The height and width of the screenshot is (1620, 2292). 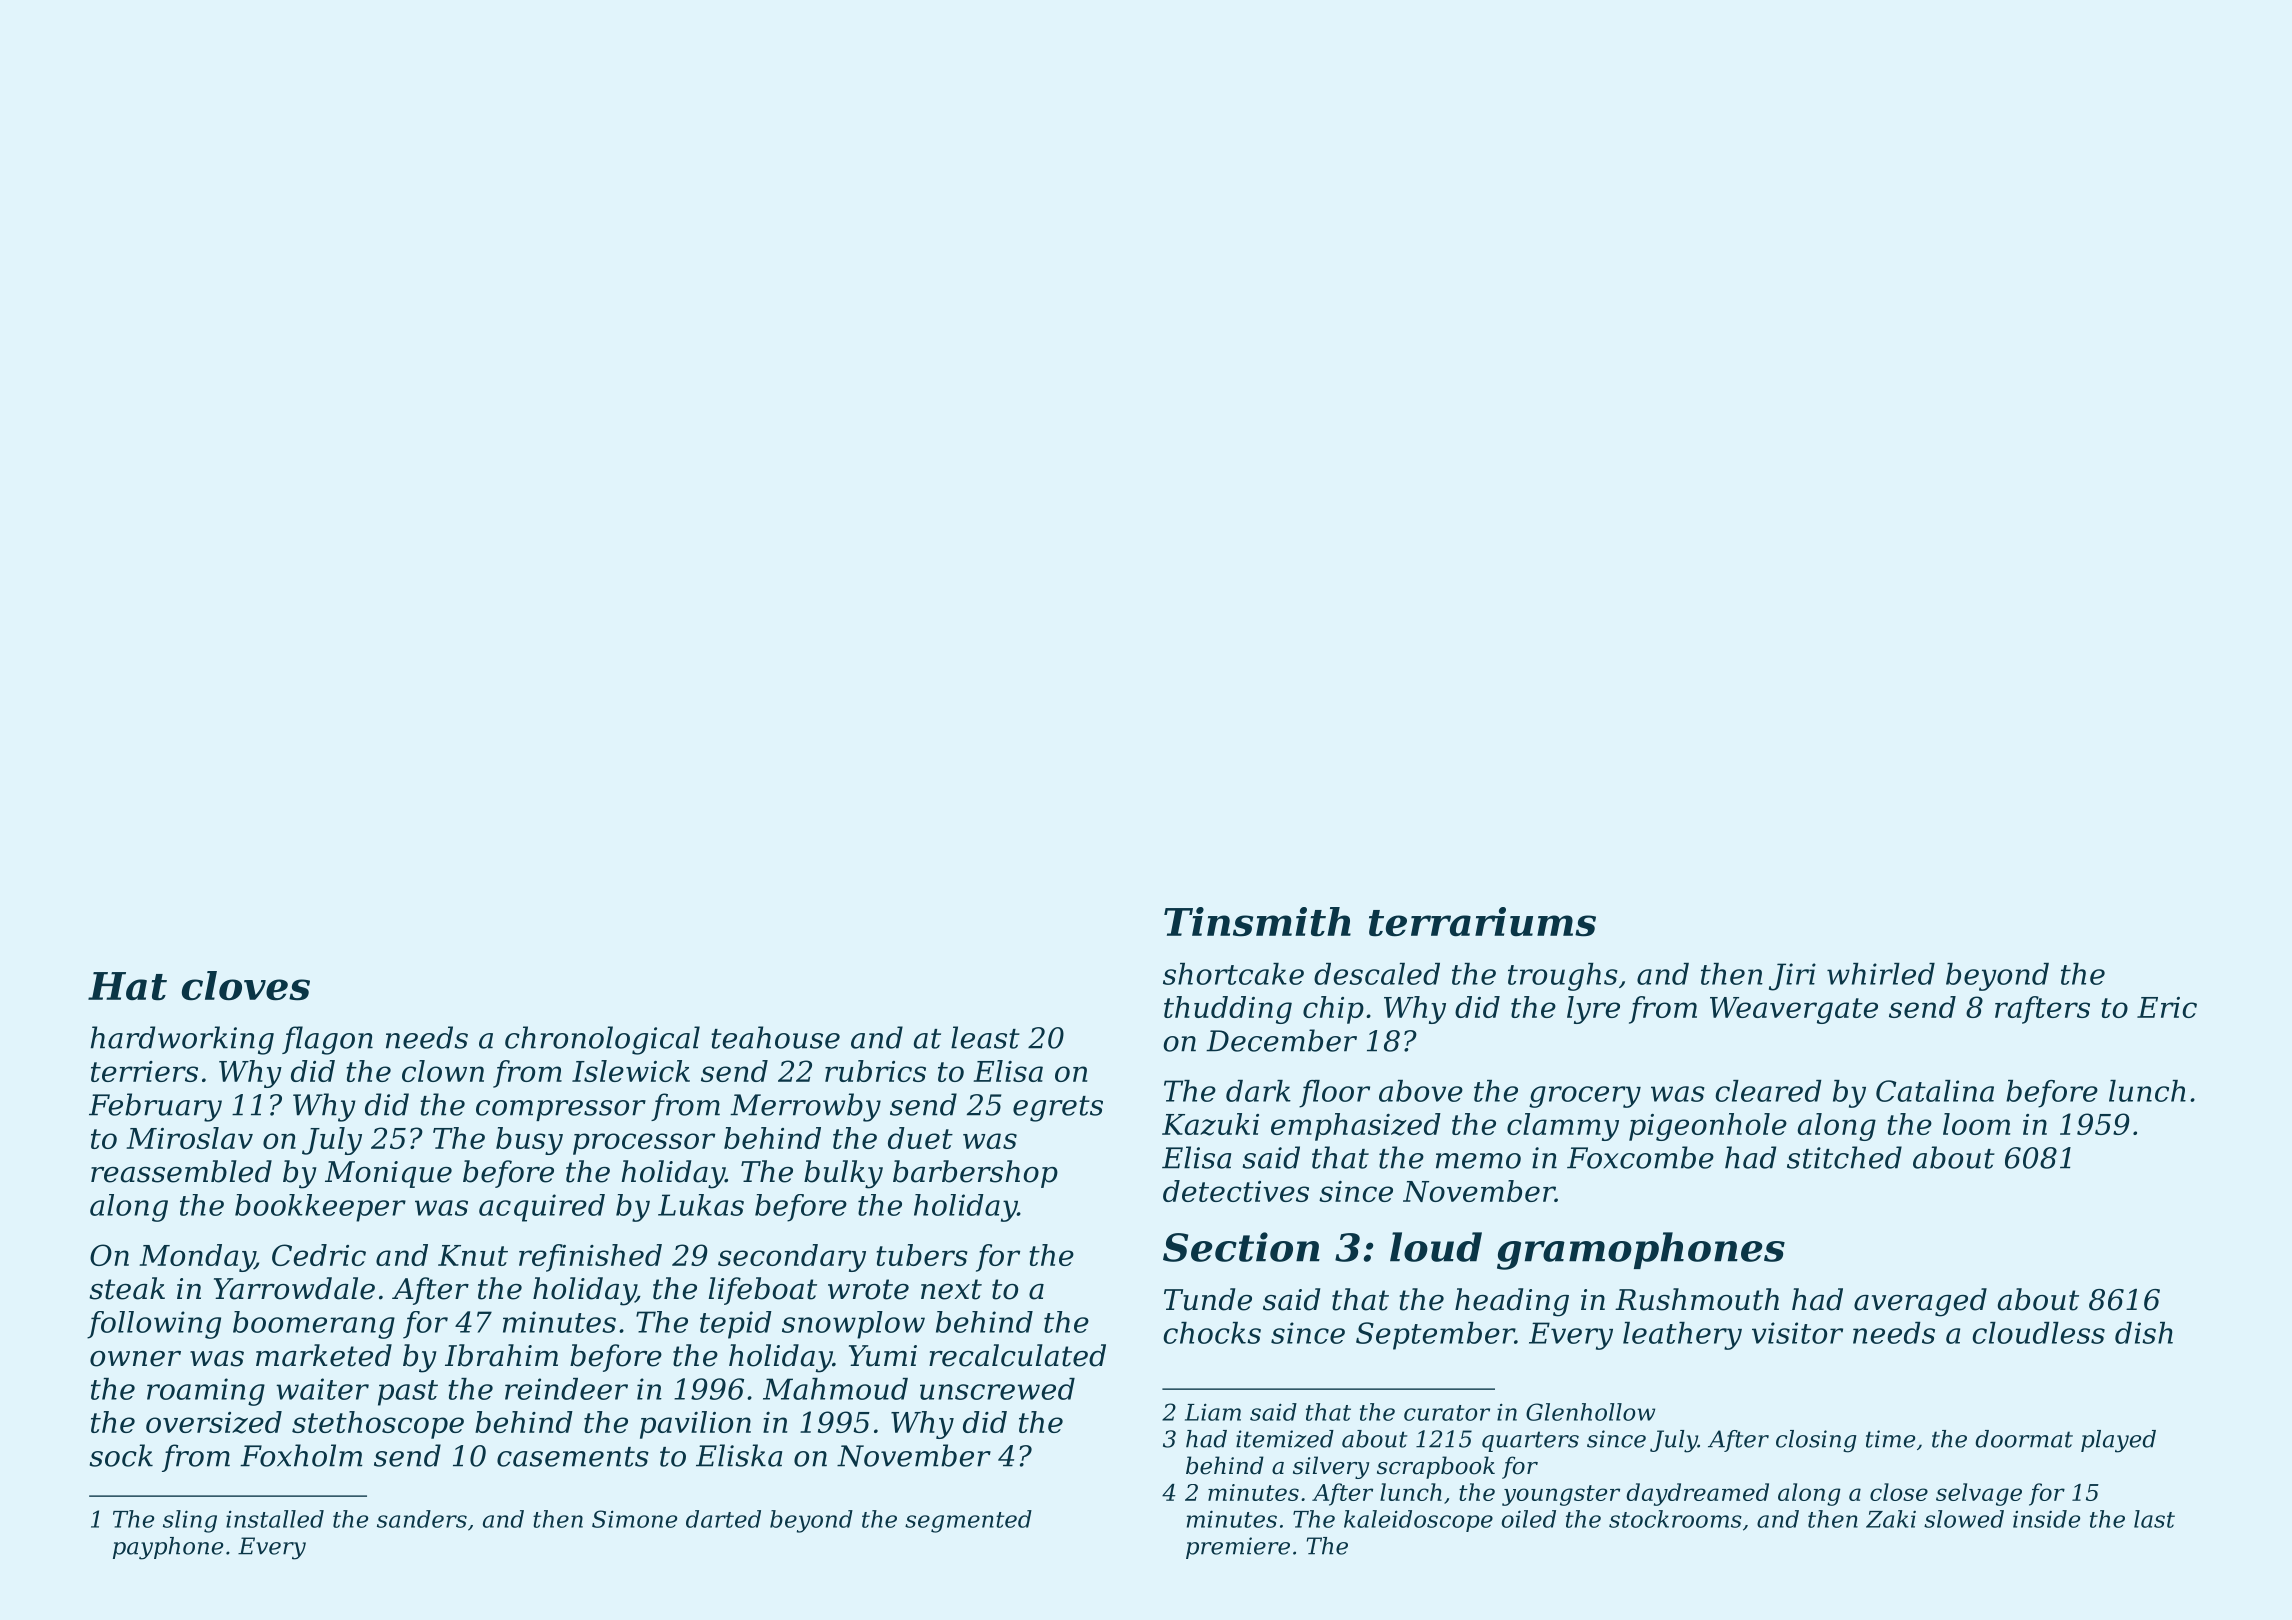 What do you see at coordinates (1331, 1467) in the screenshot?
I see `silvery` at bounding box center [1331, 1467].
